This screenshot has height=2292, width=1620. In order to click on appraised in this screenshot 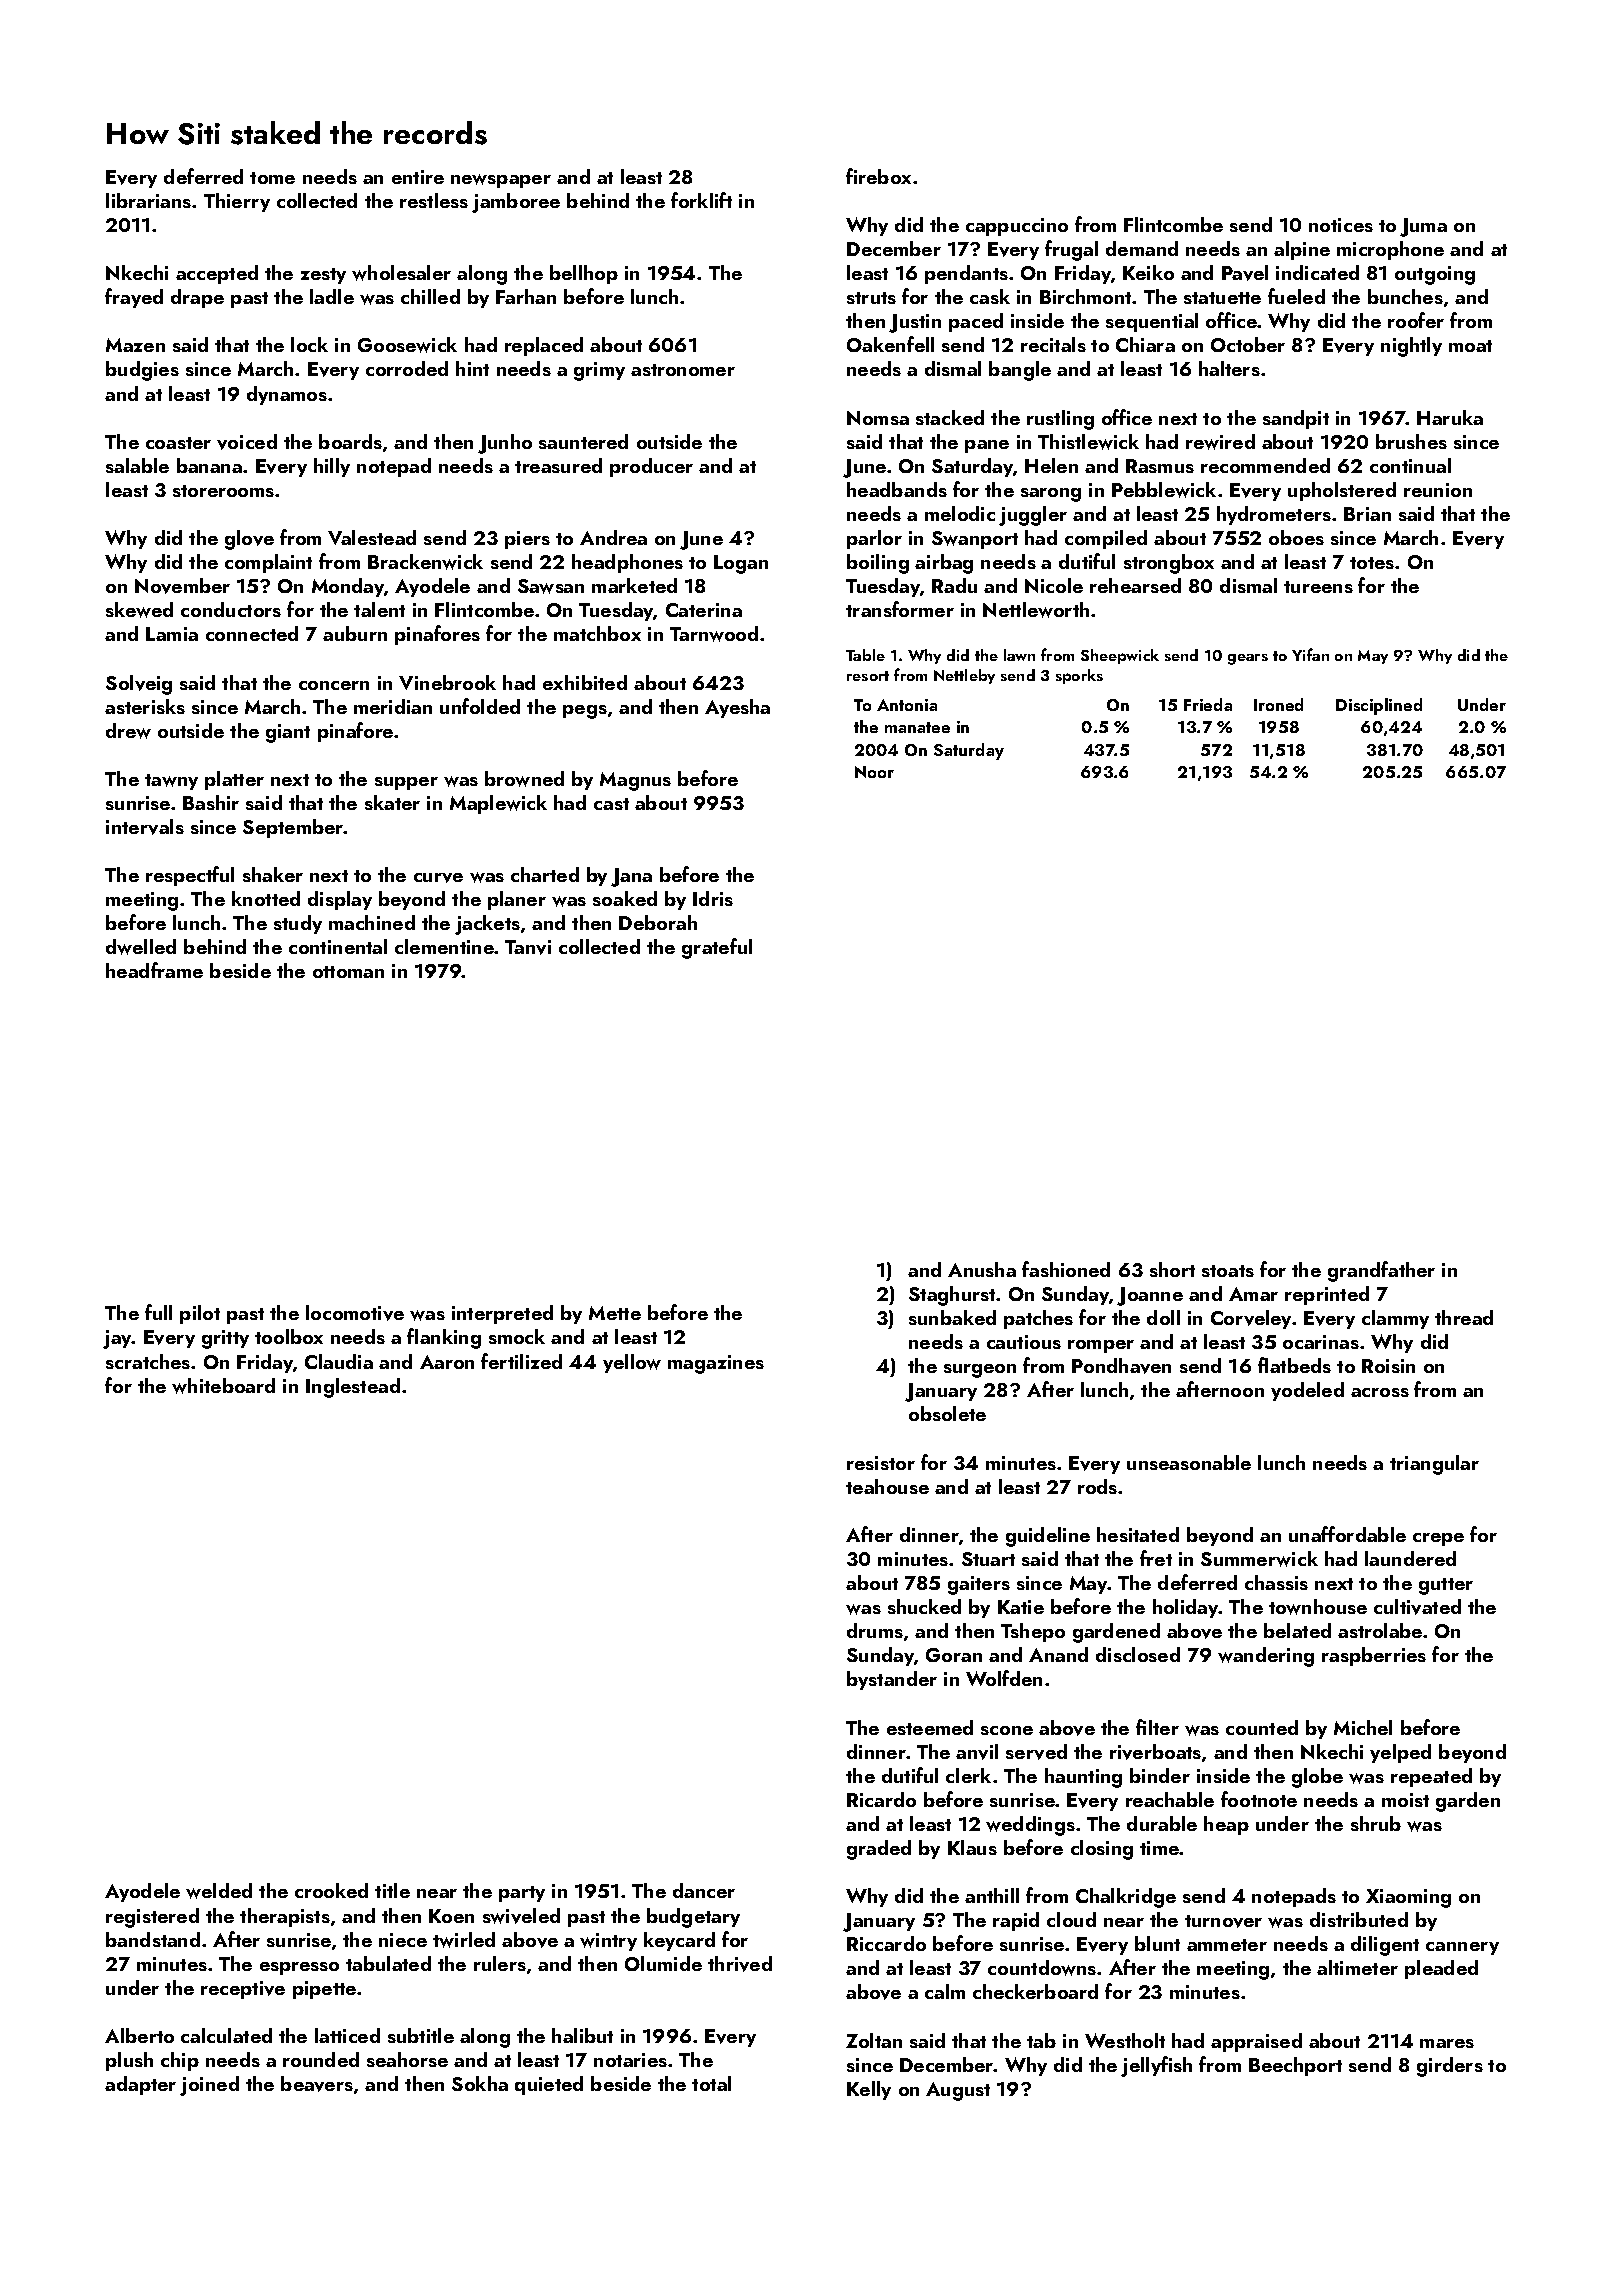, I will do `click(1256, 2042)`.
